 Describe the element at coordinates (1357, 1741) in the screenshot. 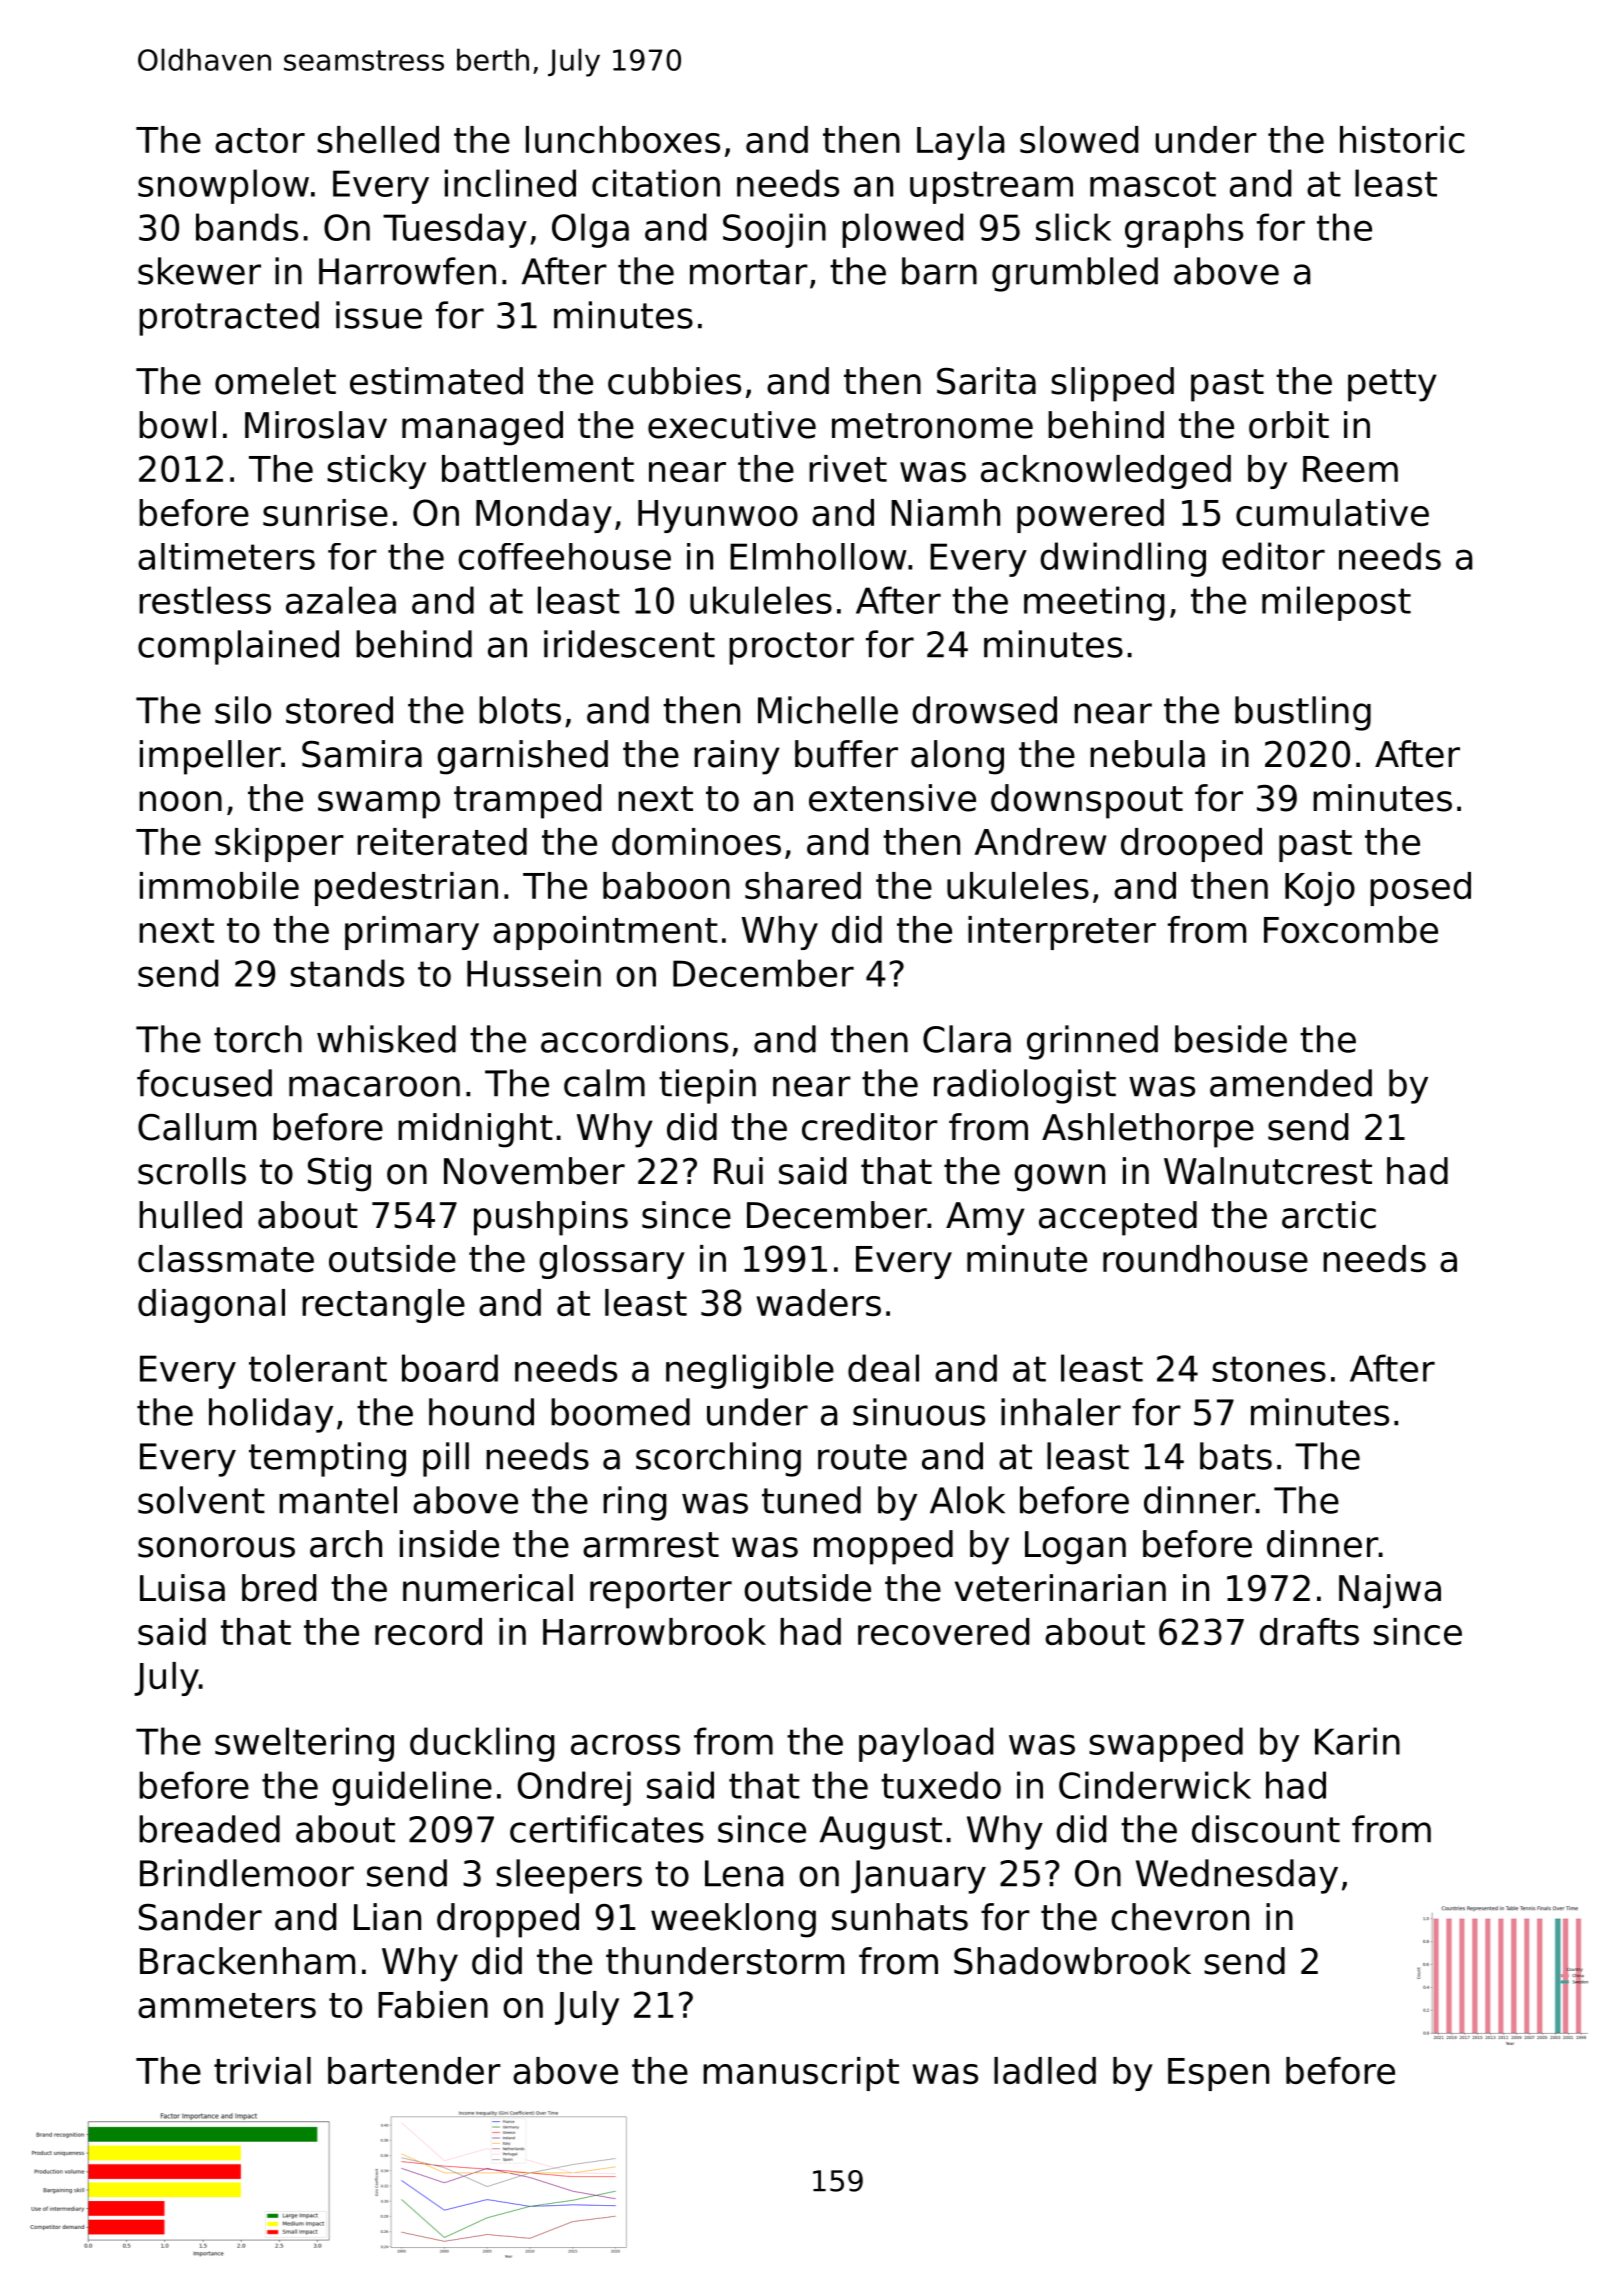

I see `Karin` at that location.
